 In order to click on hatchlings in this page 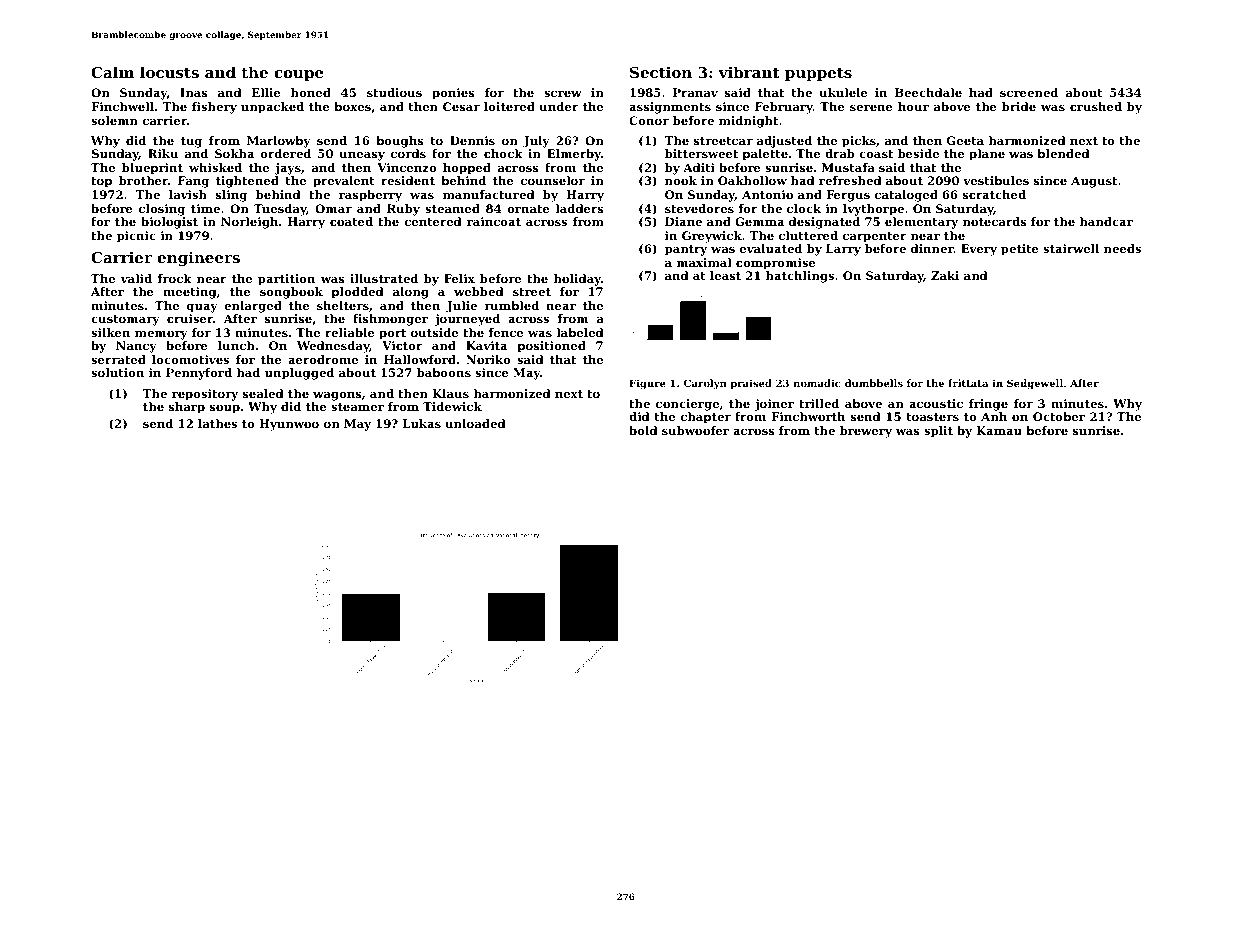, I will do `click(800, 277)`.
